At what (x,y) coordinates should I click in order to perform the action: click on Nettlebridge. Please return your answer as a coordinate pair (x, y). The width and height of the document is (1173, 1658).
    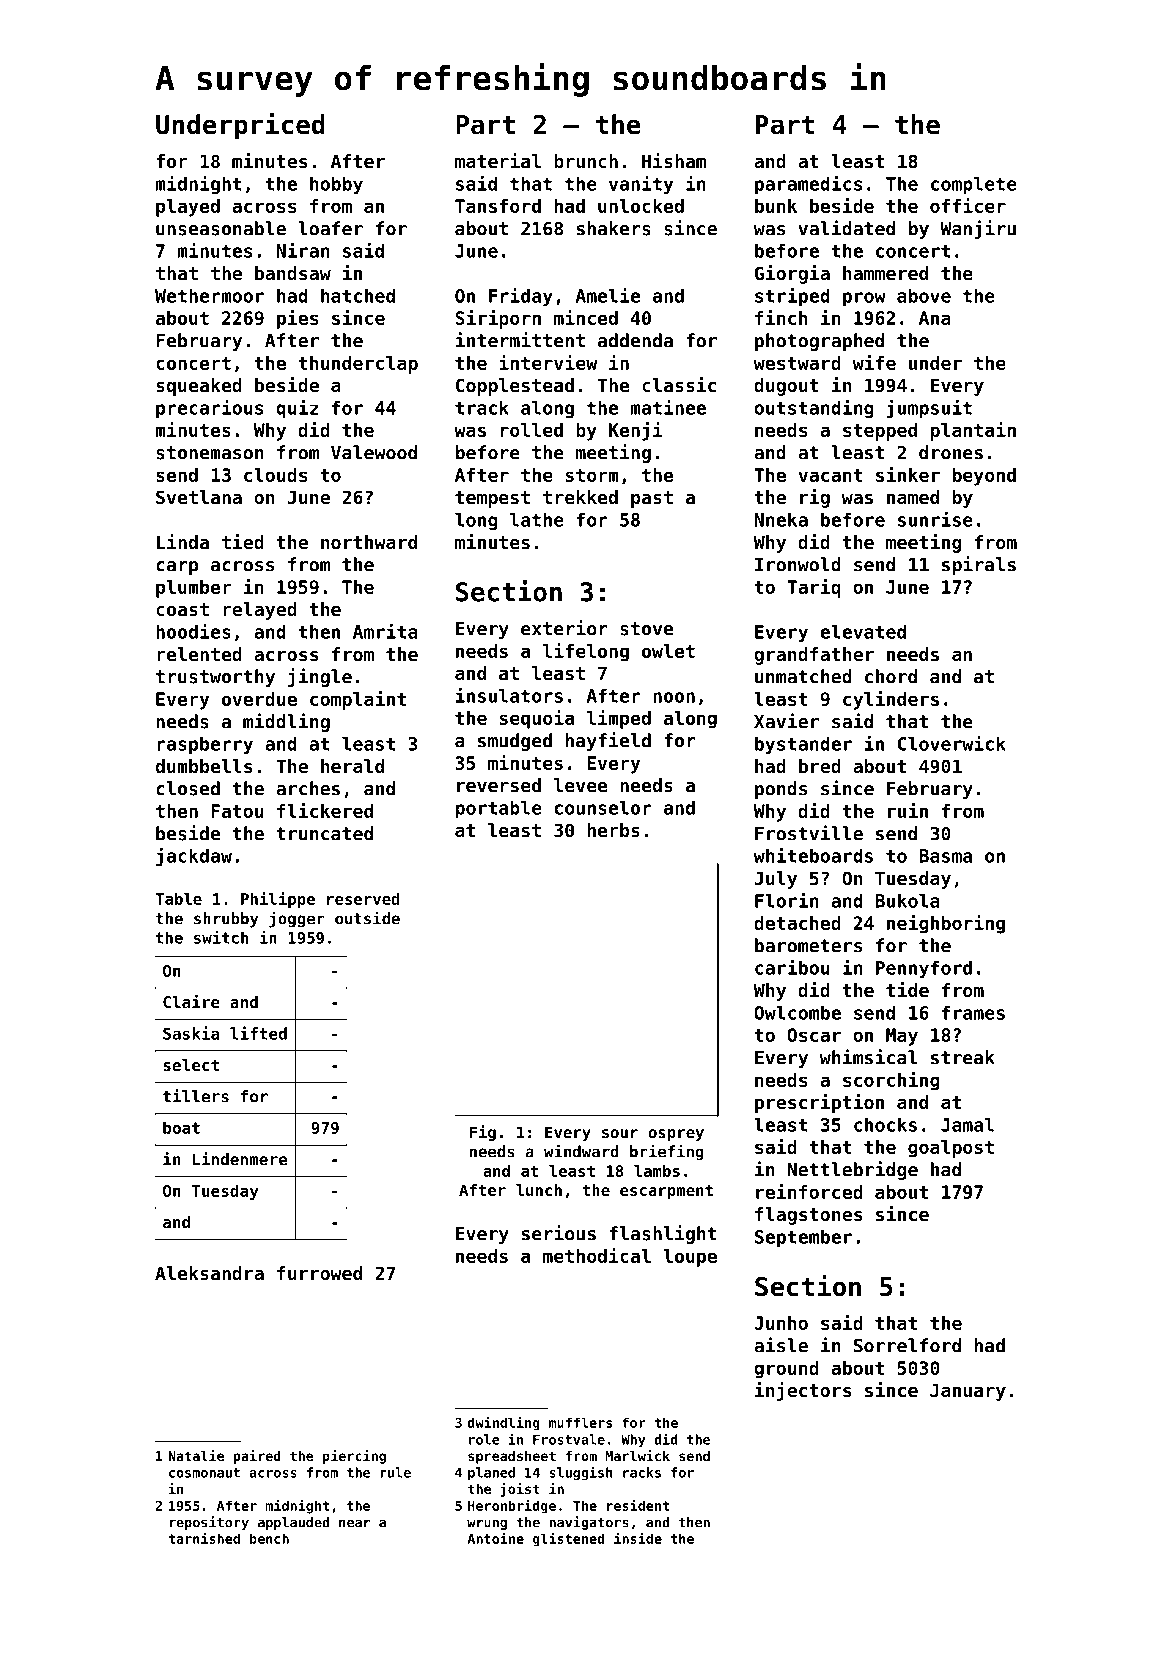
    Looking at the image, I should click on (853, 1170).
